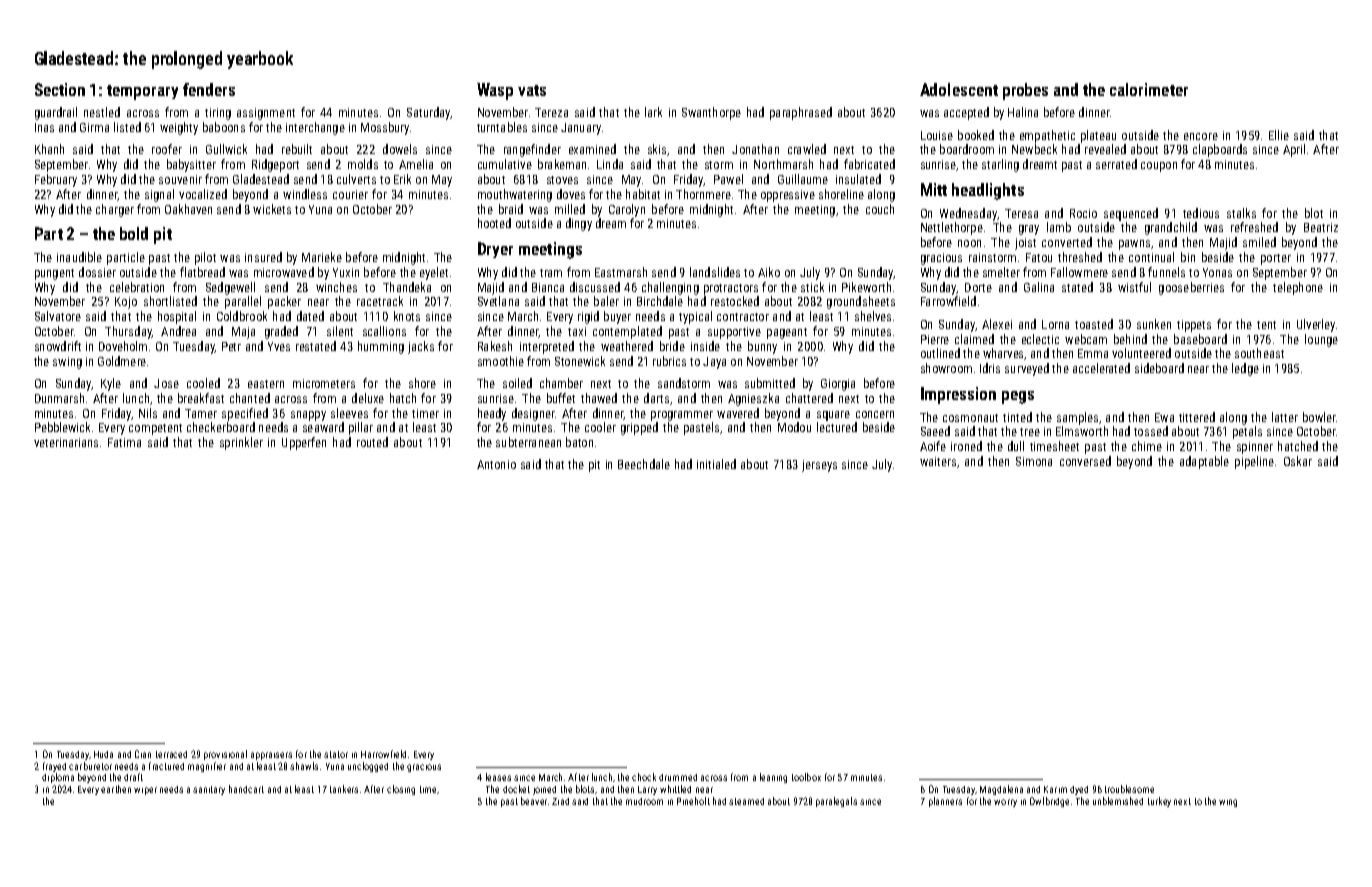  Describe the element at coordinates (241, 443) in the image. I see `sprinkler` at that location.
